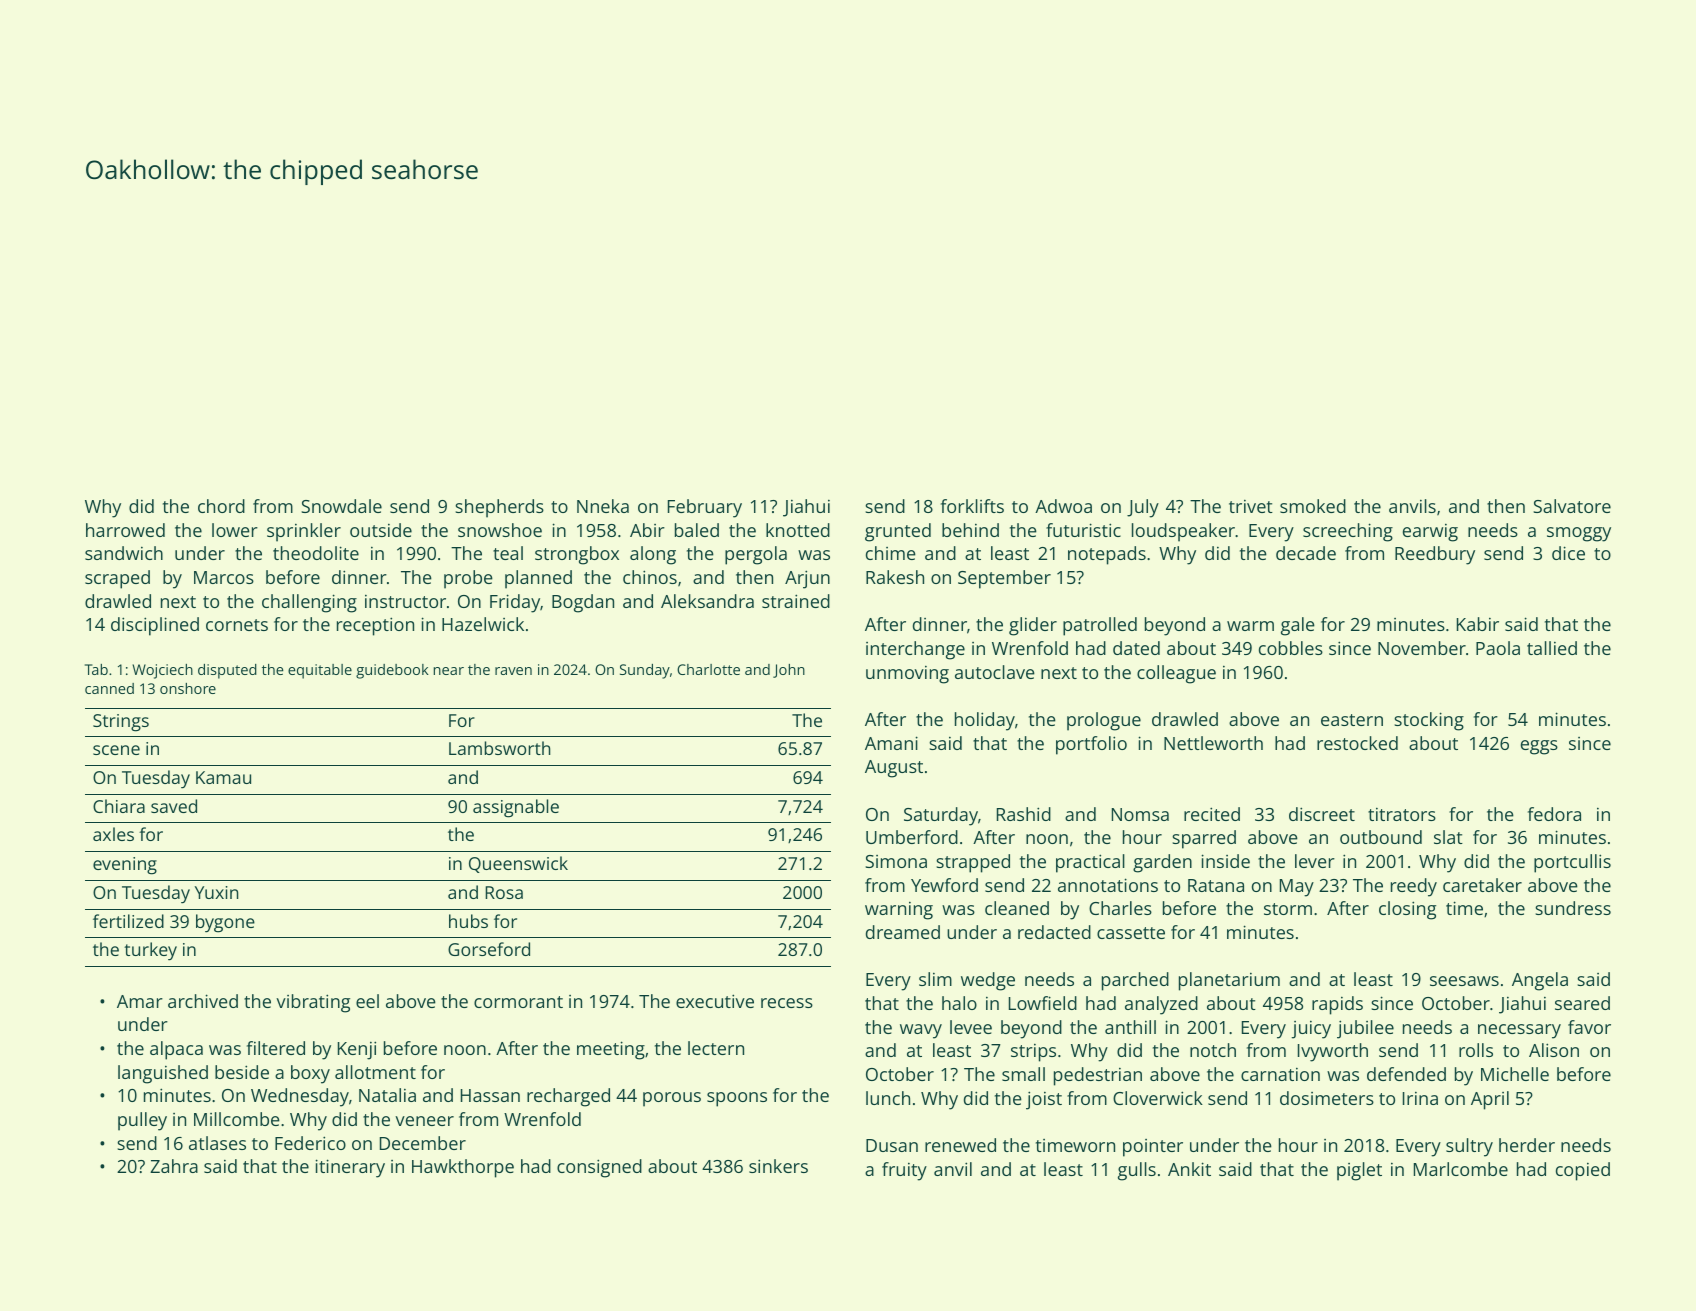  What do you see at coordinates (221, 506) in the image?
I see `chord` at bounding box center [221, 506].
